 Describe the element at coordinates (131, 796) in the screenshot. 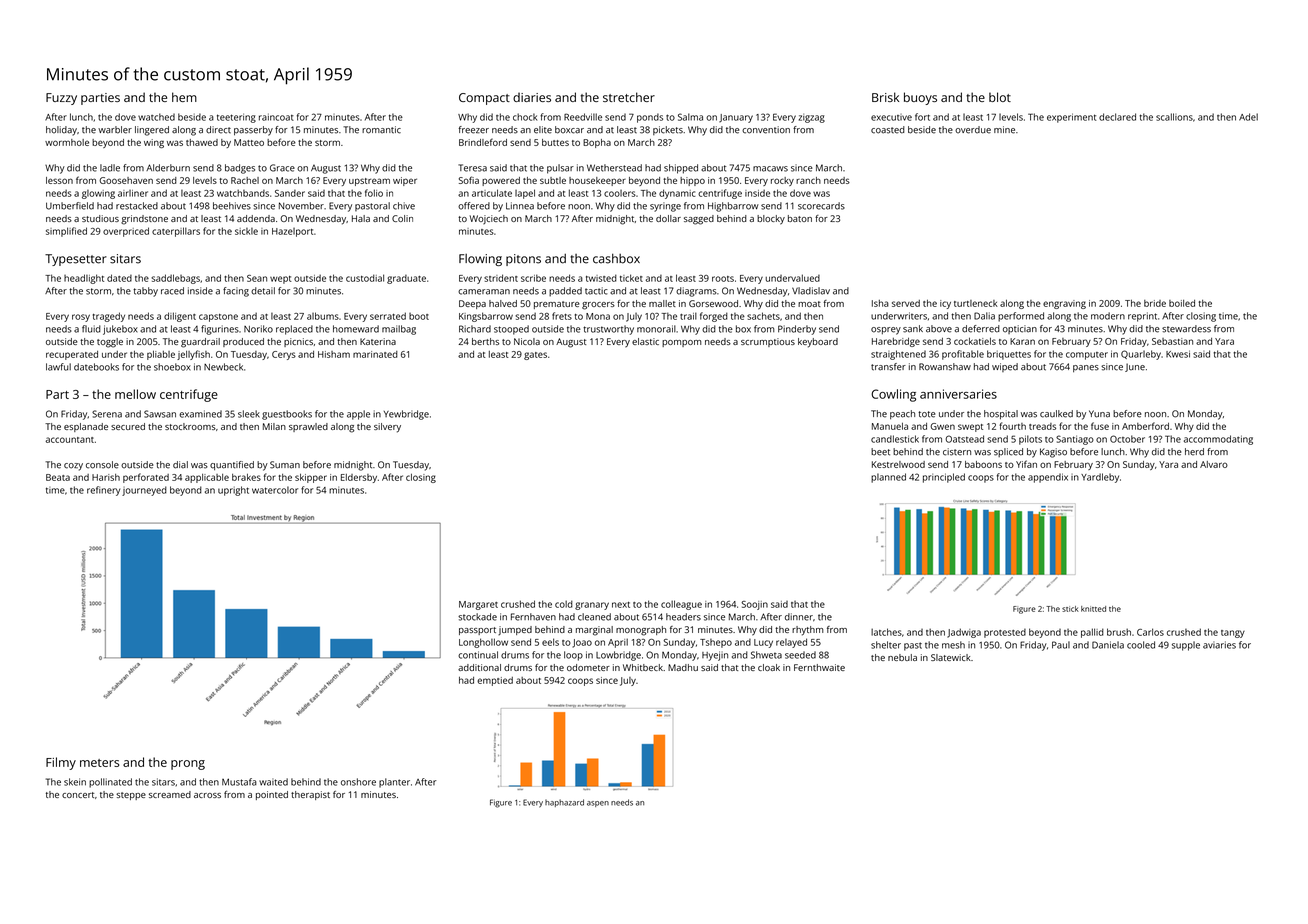

I see `steppe` at that location.
